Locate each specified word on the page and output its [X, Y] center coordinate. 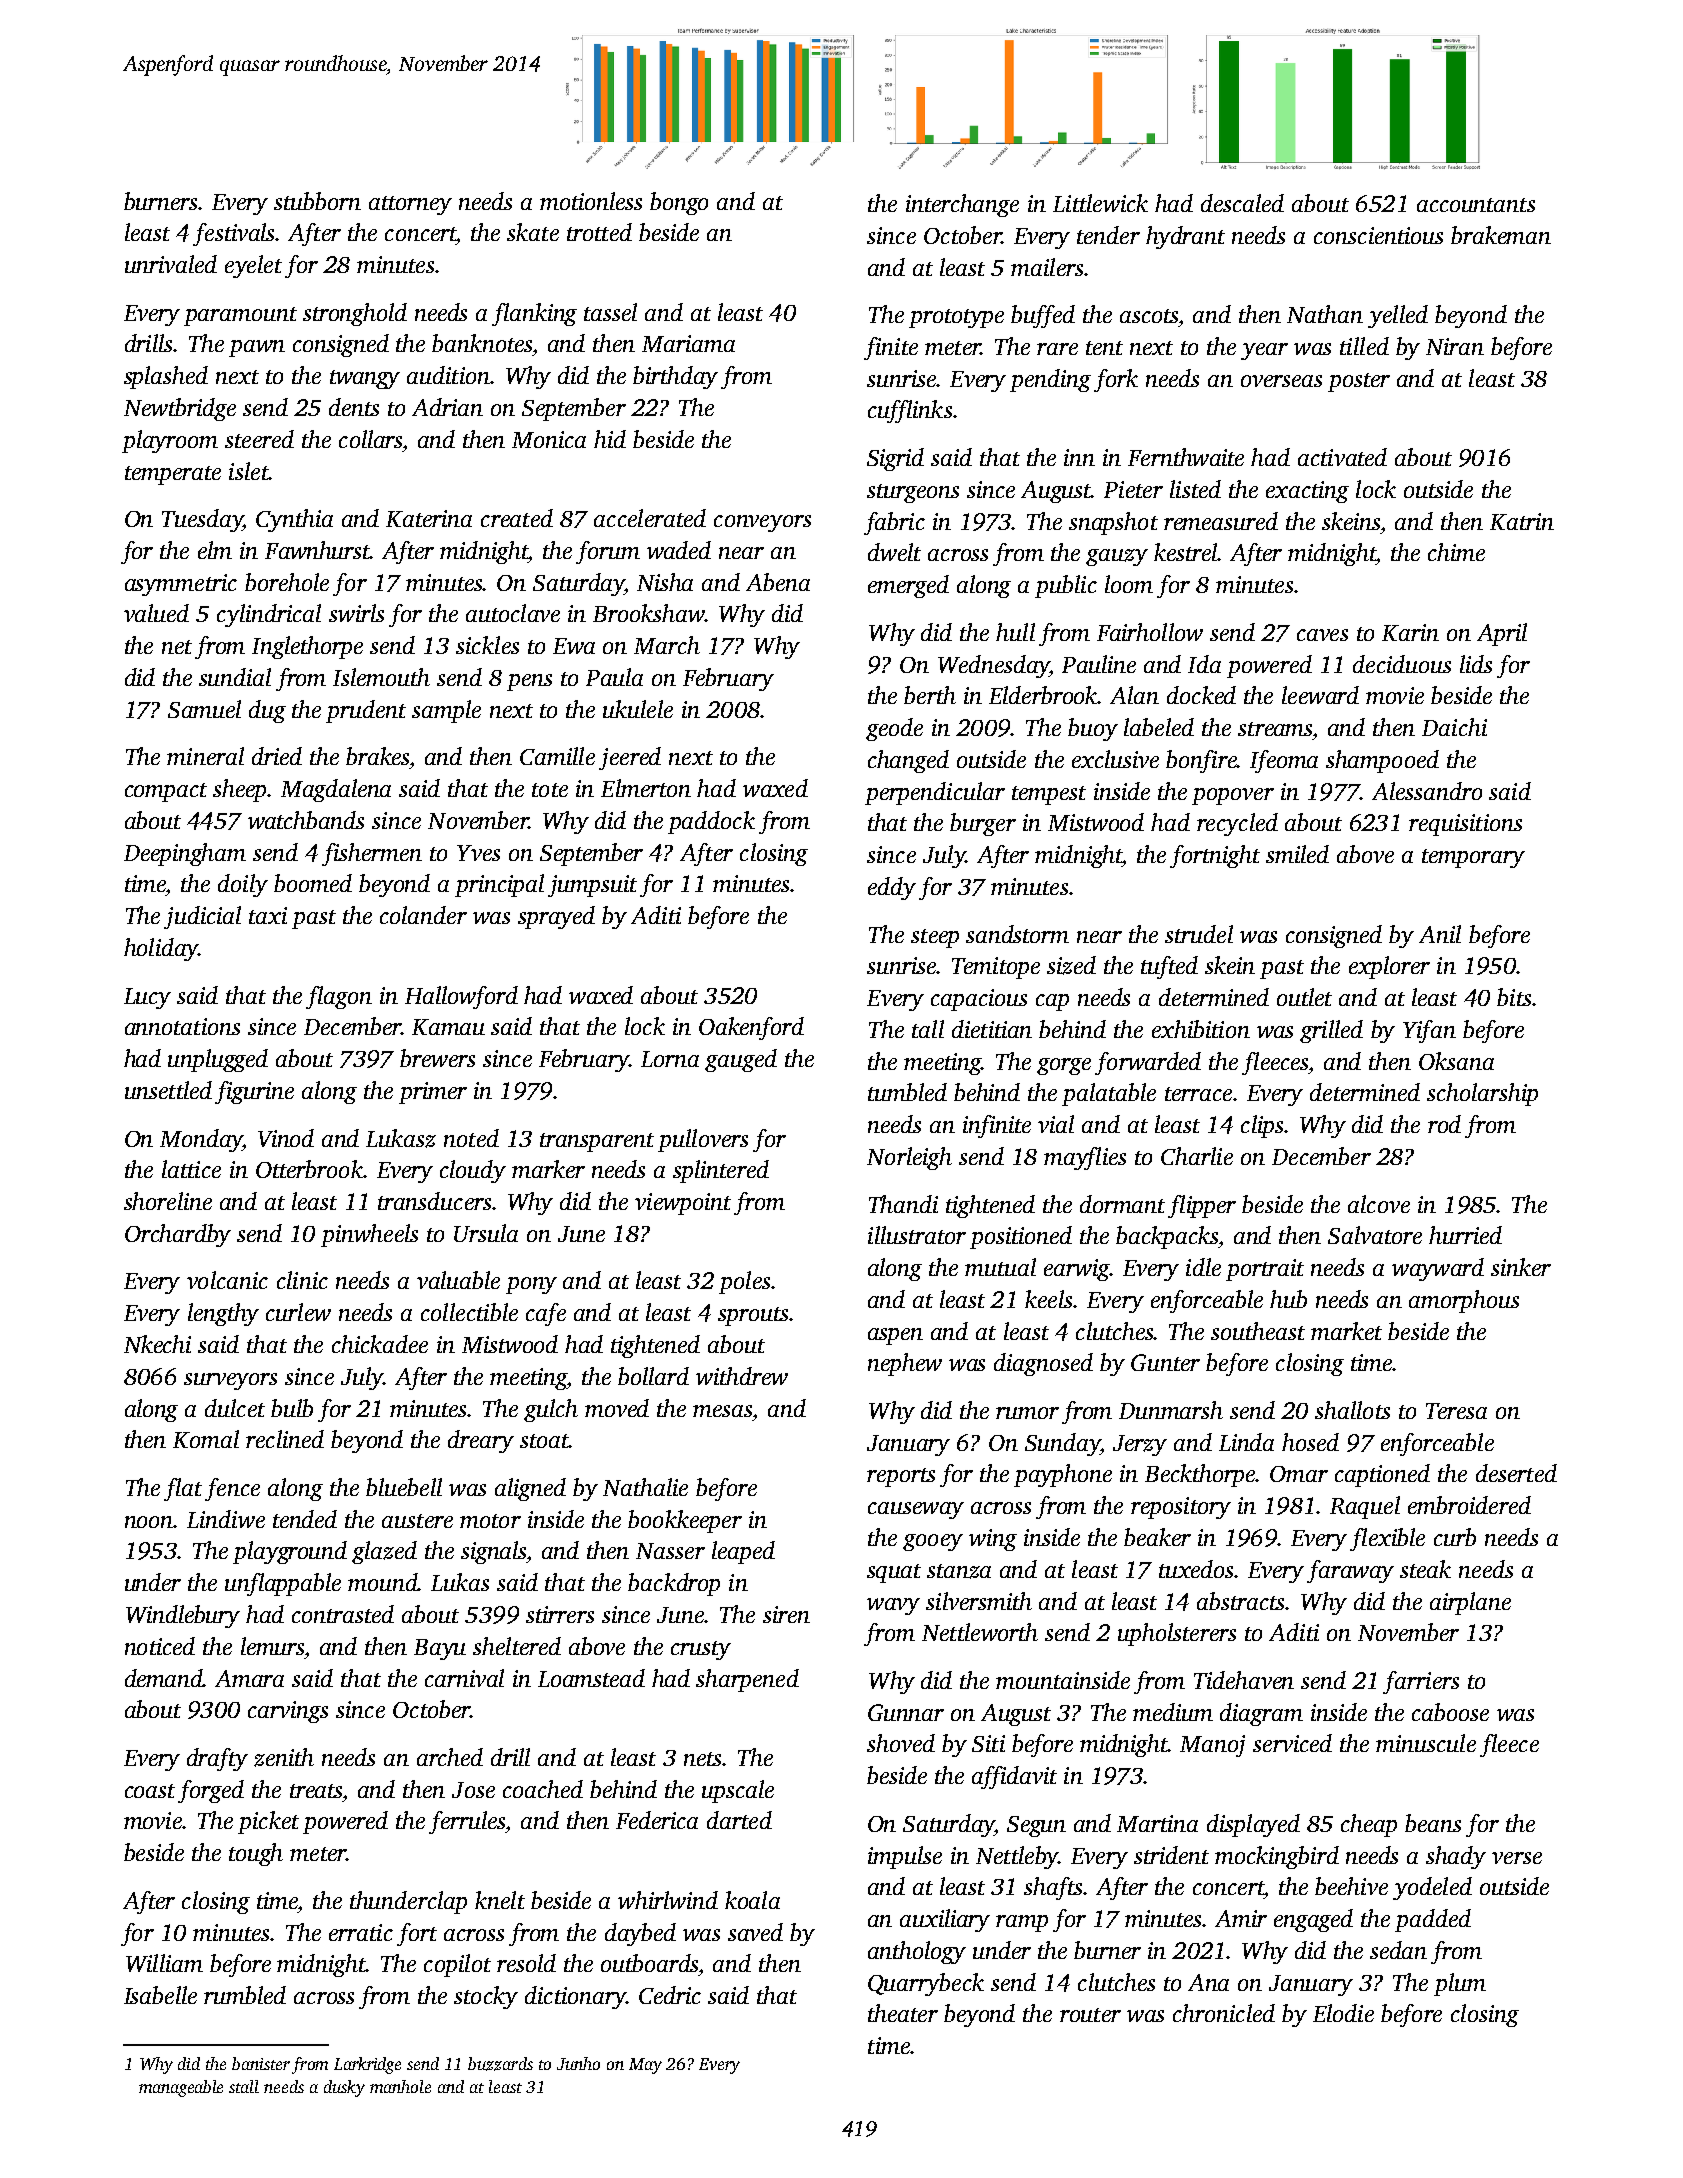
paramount [240, 316]
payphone [1063, 1475]
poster [1359, 382]
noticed [160, 1646]
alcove [1379, 1204]
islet [249, 471]
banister [261, 2063]
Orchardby [178, 1235]
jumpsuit [592, 886]
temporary [1473, 858]
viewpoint [683, 1204]
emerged [908, 586]
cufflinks [910, 411]
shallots [1352, 1410]
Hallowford [461, 997]
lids [1476, 664]
